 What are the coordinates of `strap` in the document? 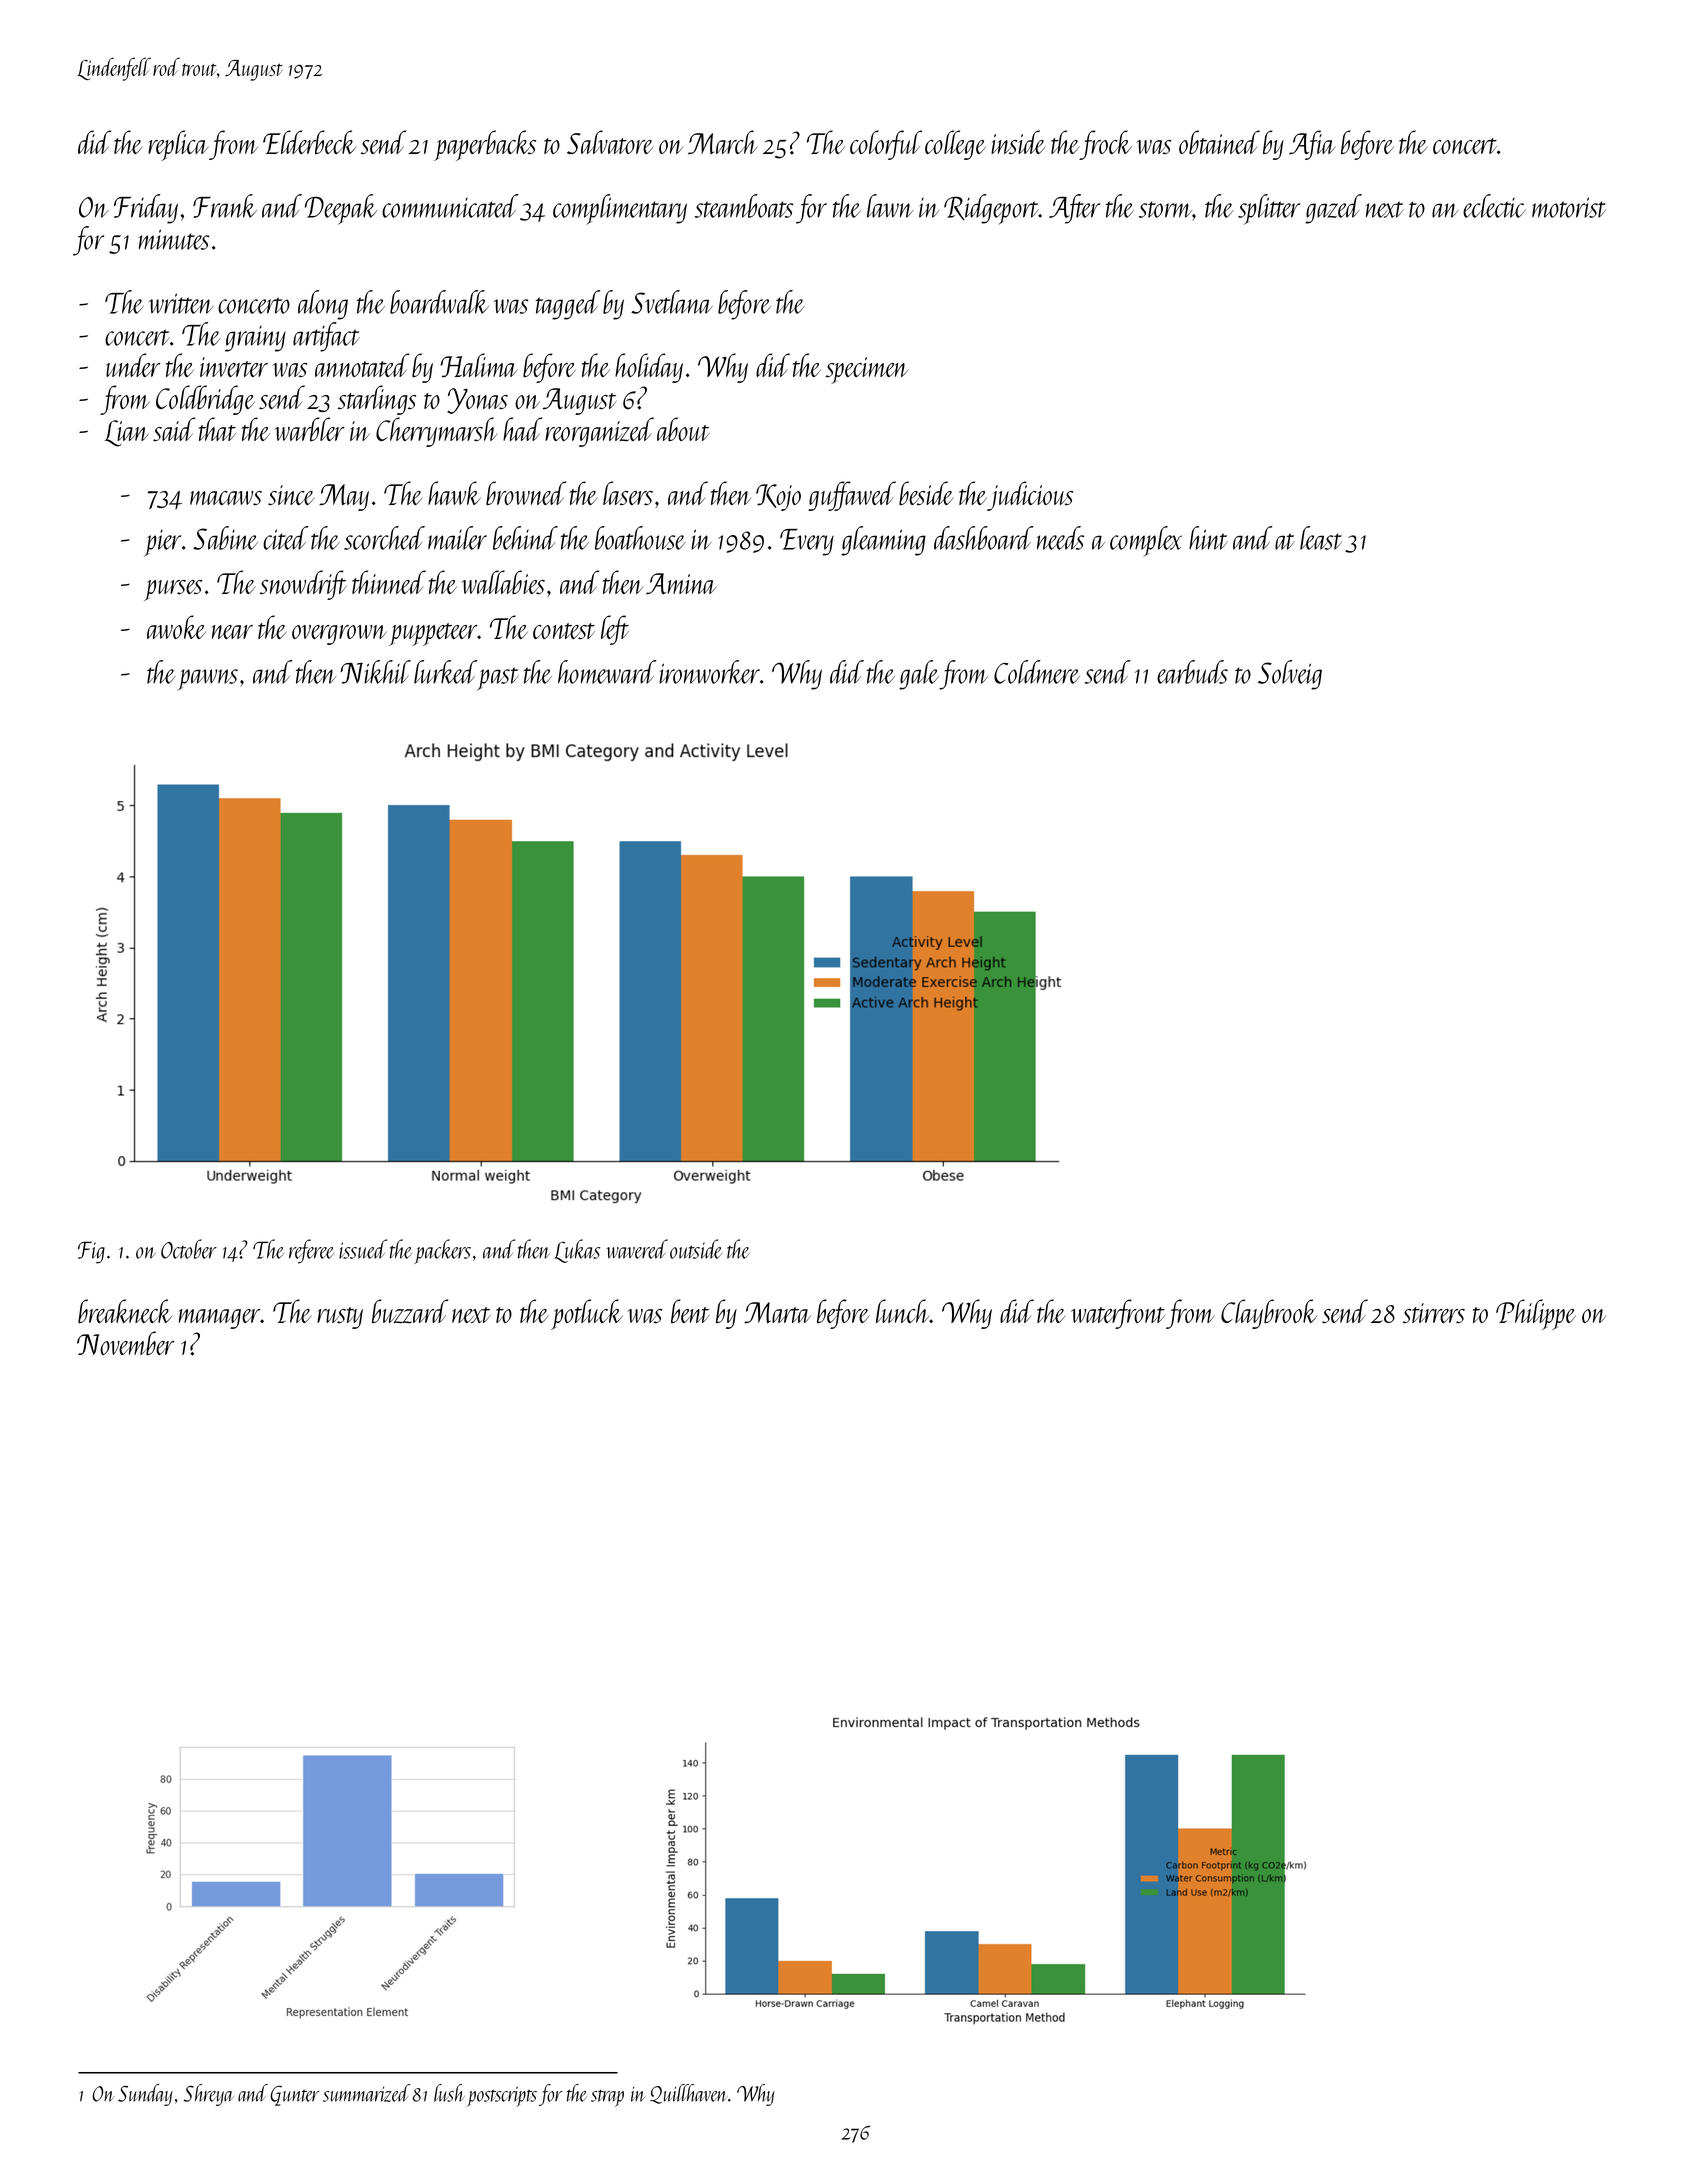 It's located at (607, 2098).
